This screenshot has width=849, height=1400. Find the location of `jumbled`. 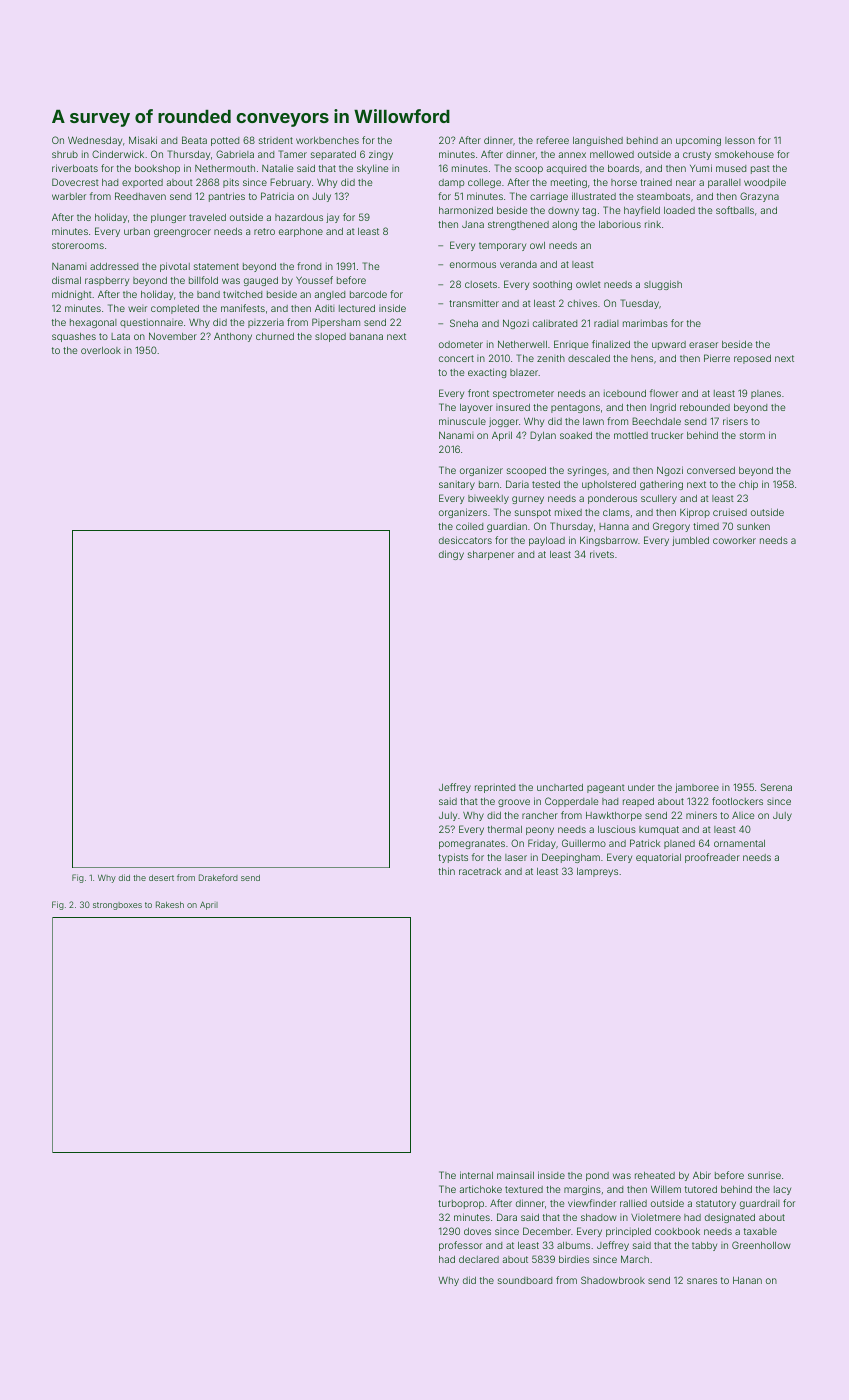

jumbled is located at coordinates (690, 541).
